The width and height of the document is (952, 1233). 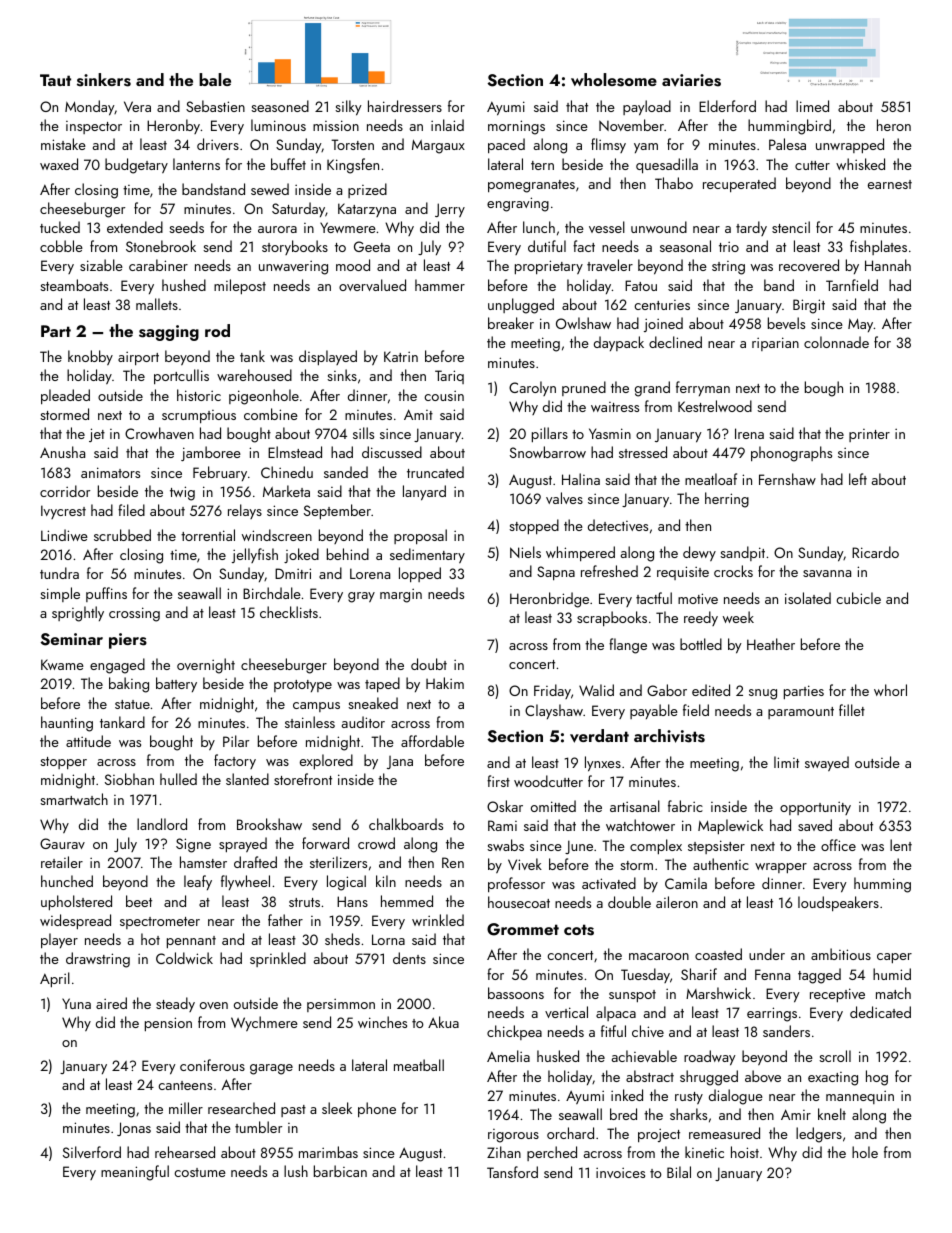 What do you see at coordinates (348, 108) in the document?
I see `silky` at bounding box center [348, 108].
